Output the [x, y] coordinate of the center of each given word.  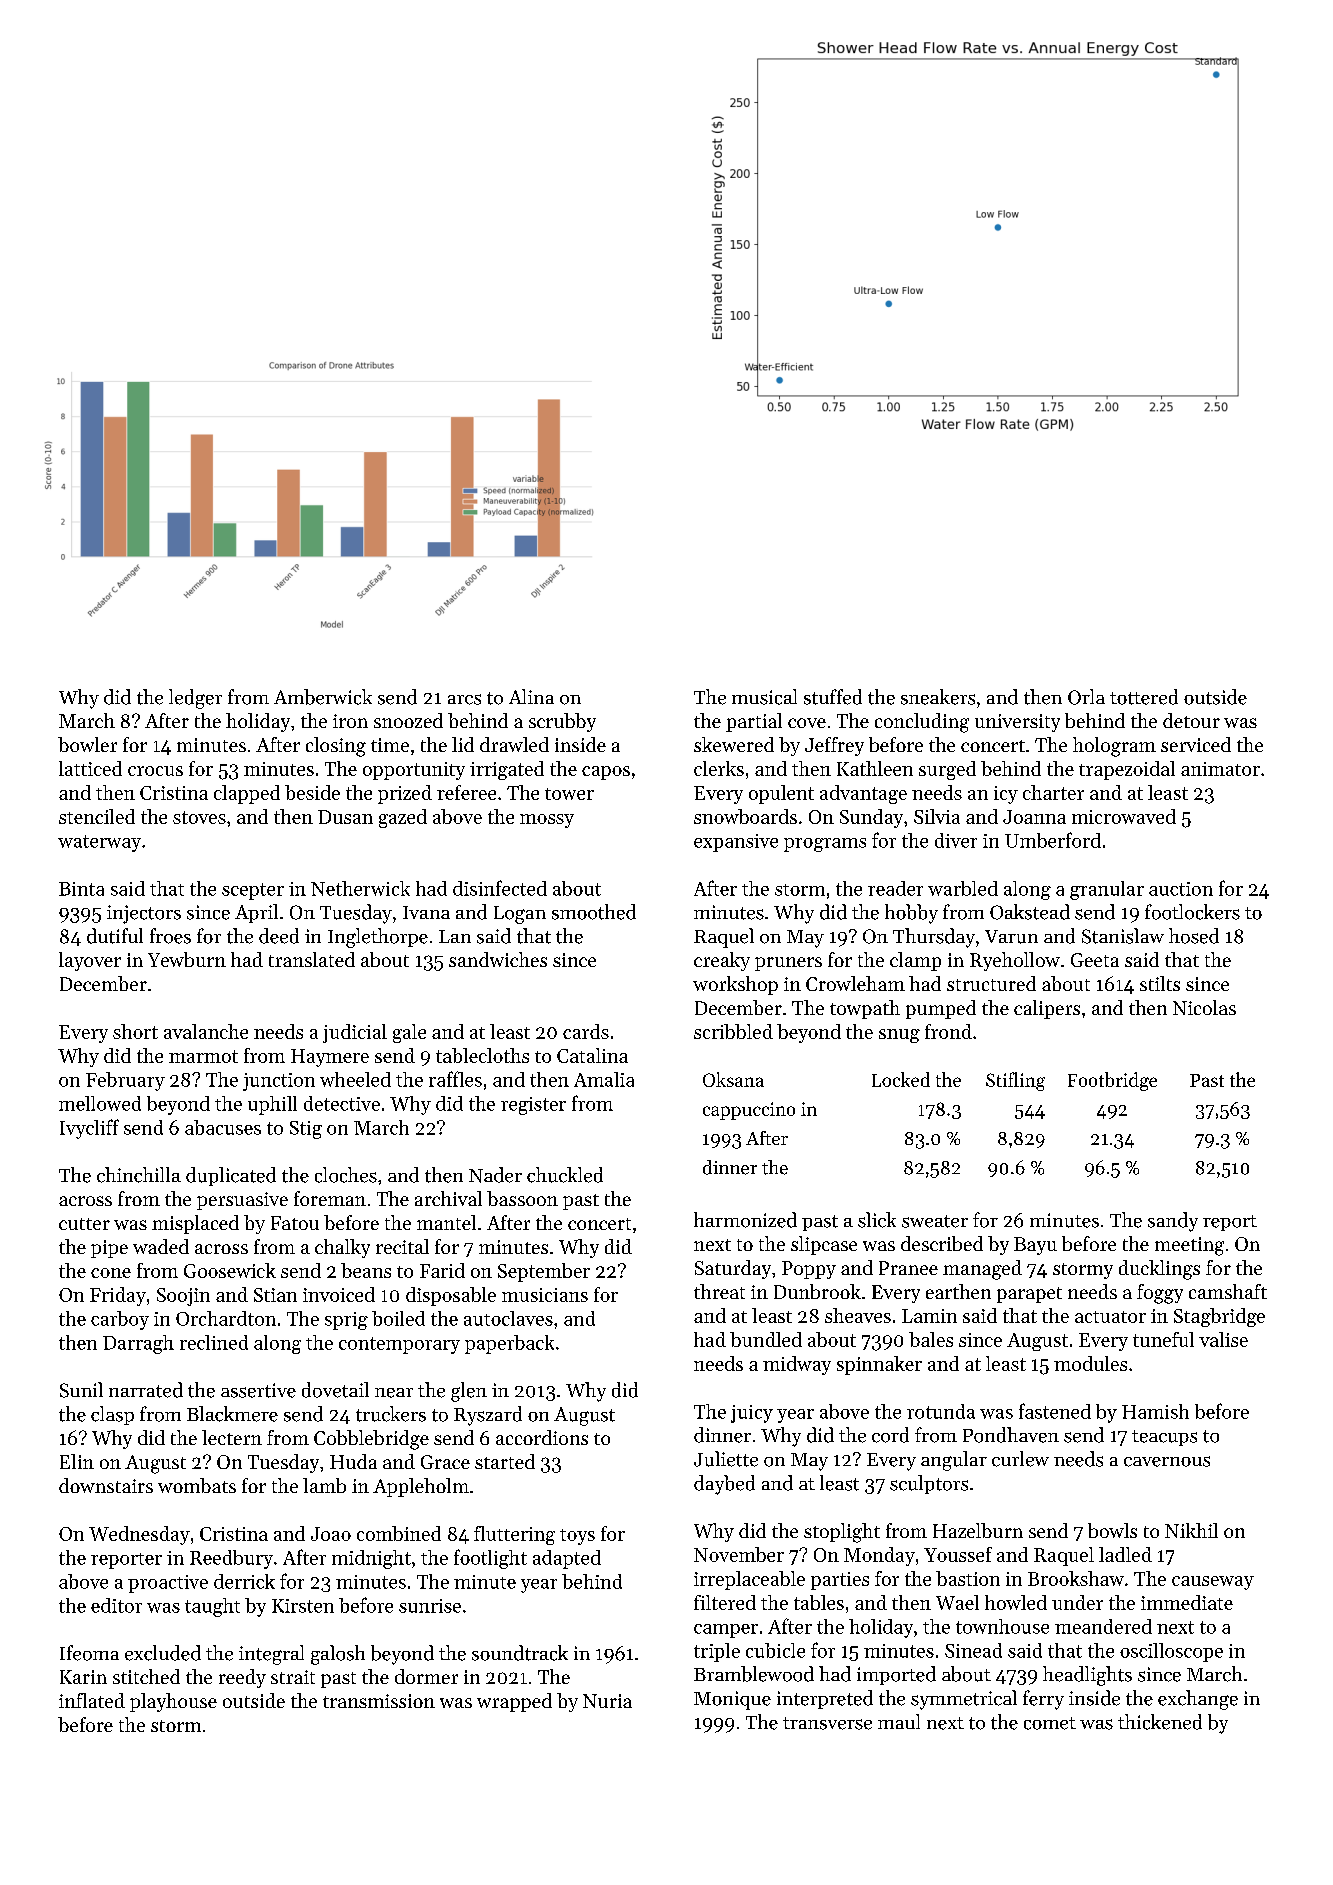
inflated [92, 1700]
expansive [736, 843]
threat [719, 1291]
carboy [120, 1320]
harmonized [745, 1220]
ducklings [1159, 1270]
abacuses [223, 1127]
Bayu [1035, 1246]
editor [116, 1605]
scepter [253, 891]
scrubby [562, 722]
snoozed [408, 720]
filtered [725, 1602]
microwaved [1124, 816]
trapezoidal [1127, 770]
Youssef [958, 1554]
